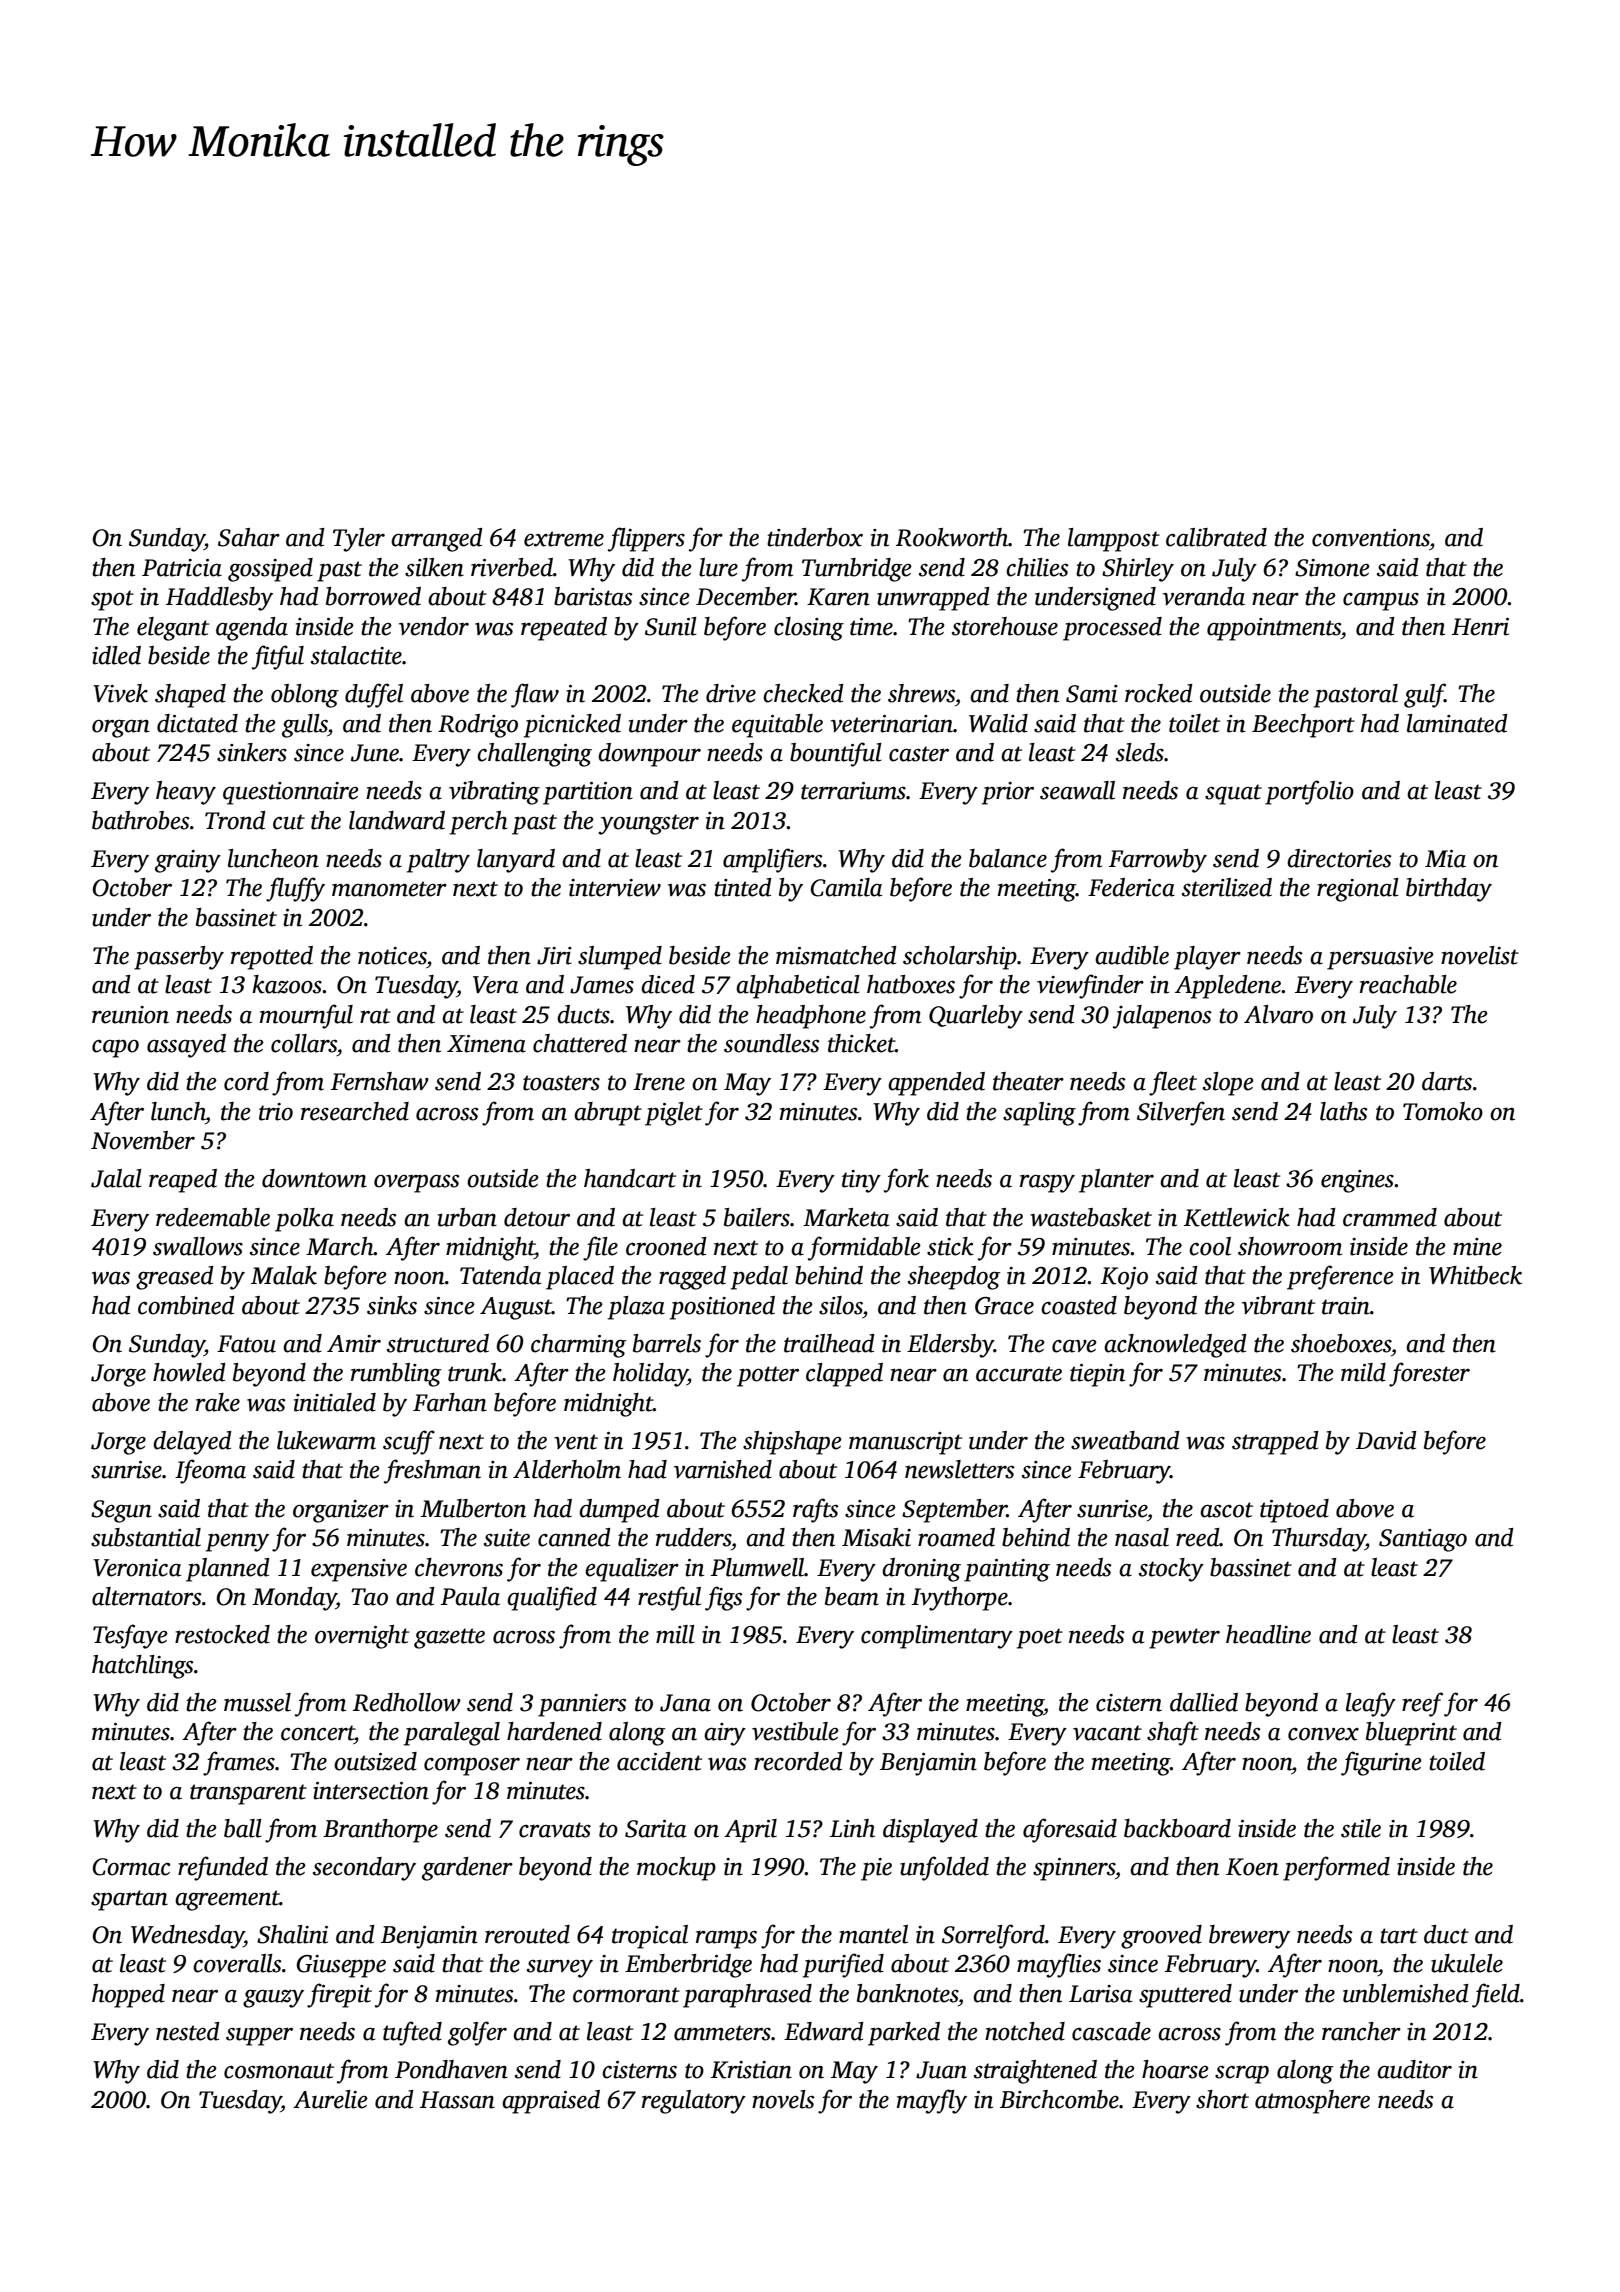  Describe the element at coordinates (950, 1346) in the page. I see `Eldersby` at that location.
